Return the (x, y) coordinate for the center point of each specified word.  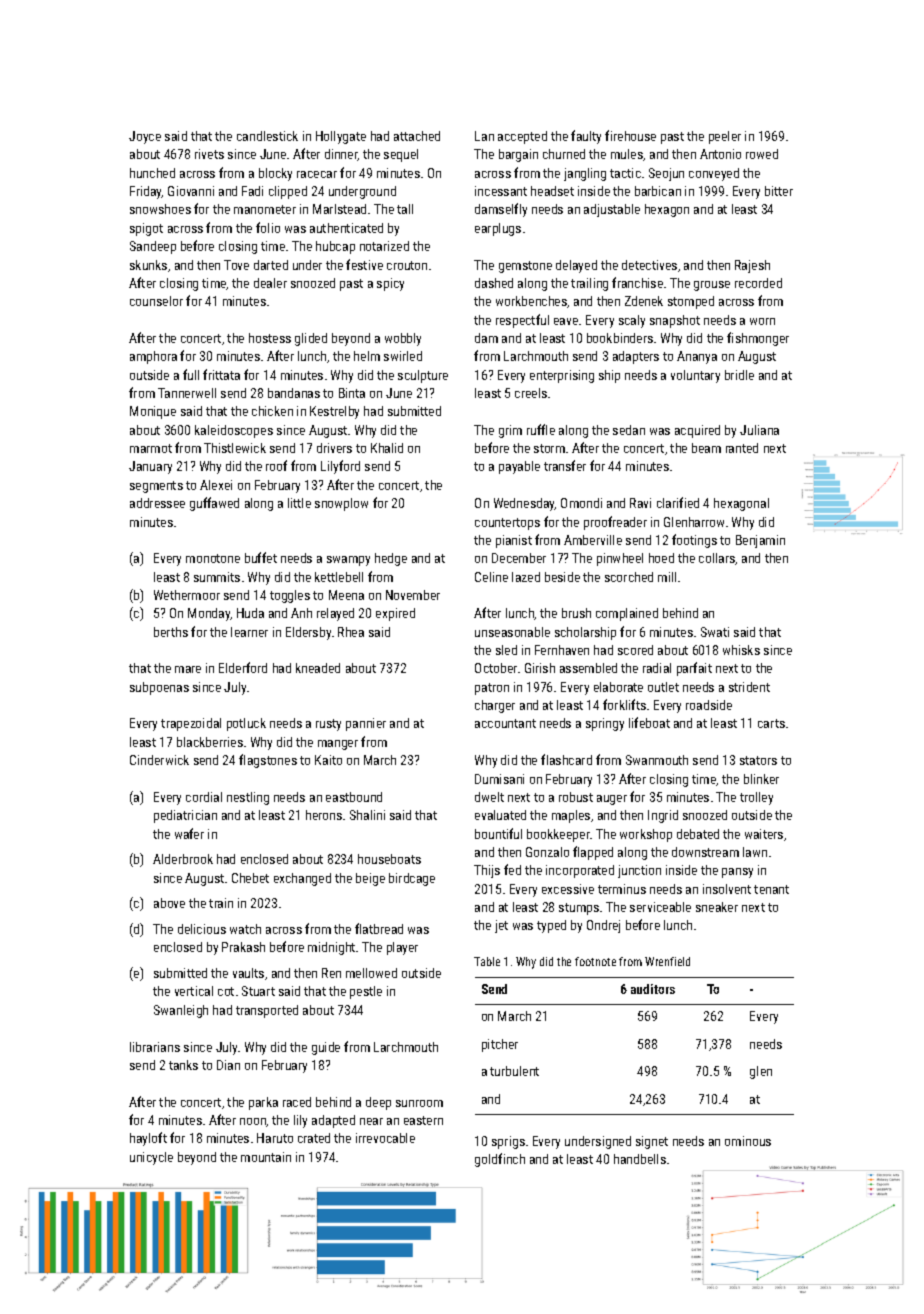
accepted (522, 137)
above (169, 903)
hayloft (148, 1139)
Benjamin (760, 541)
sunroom (419, 1103)
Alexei (216, 485)
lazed (526, 577)
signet (652, 1142)
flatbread (379, 928)
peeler (725, 137)
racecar (317, 174)
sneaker (717, 907)
